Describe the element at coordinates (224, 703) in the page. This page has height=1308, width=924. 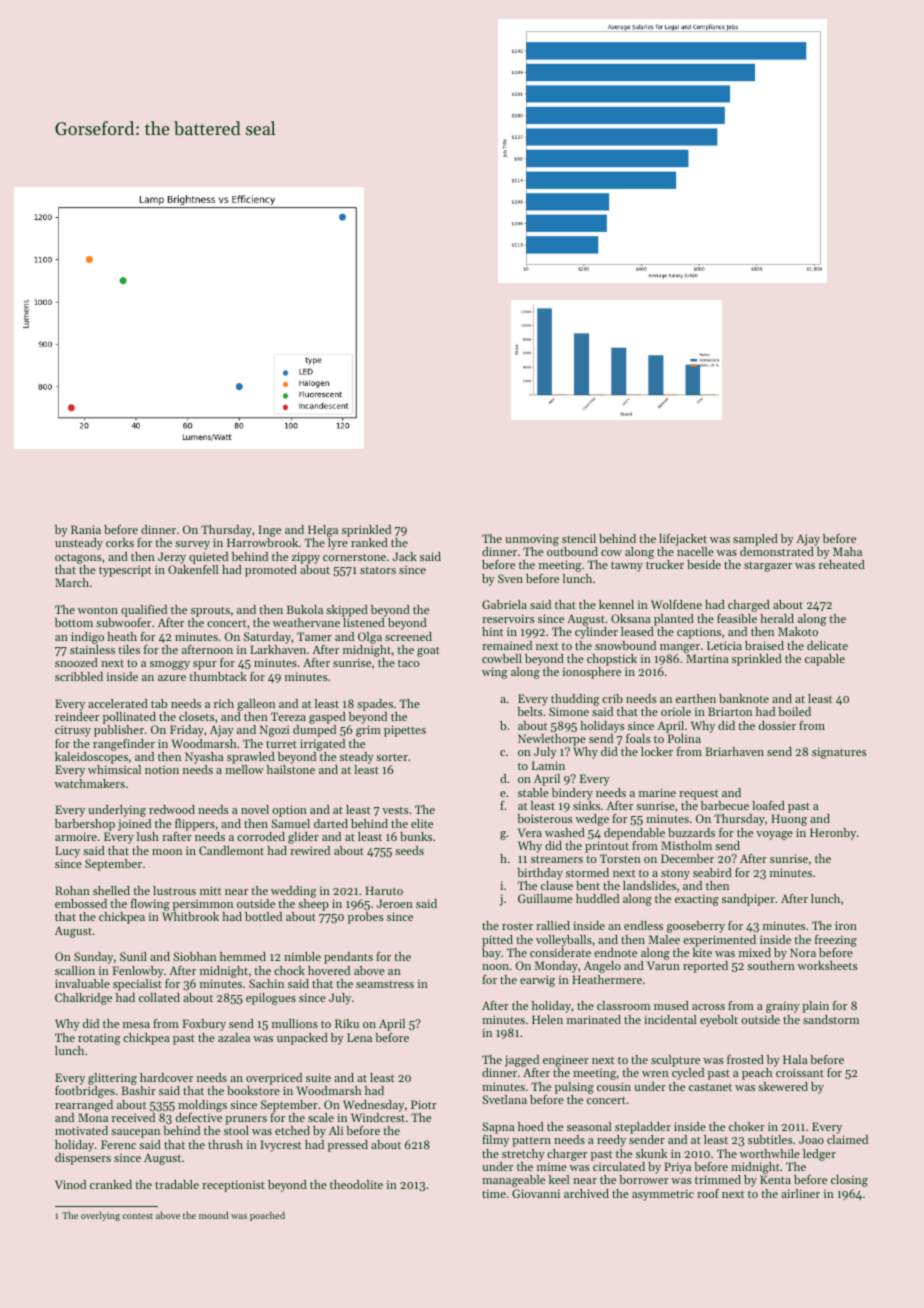
I see `rich` at that location.
